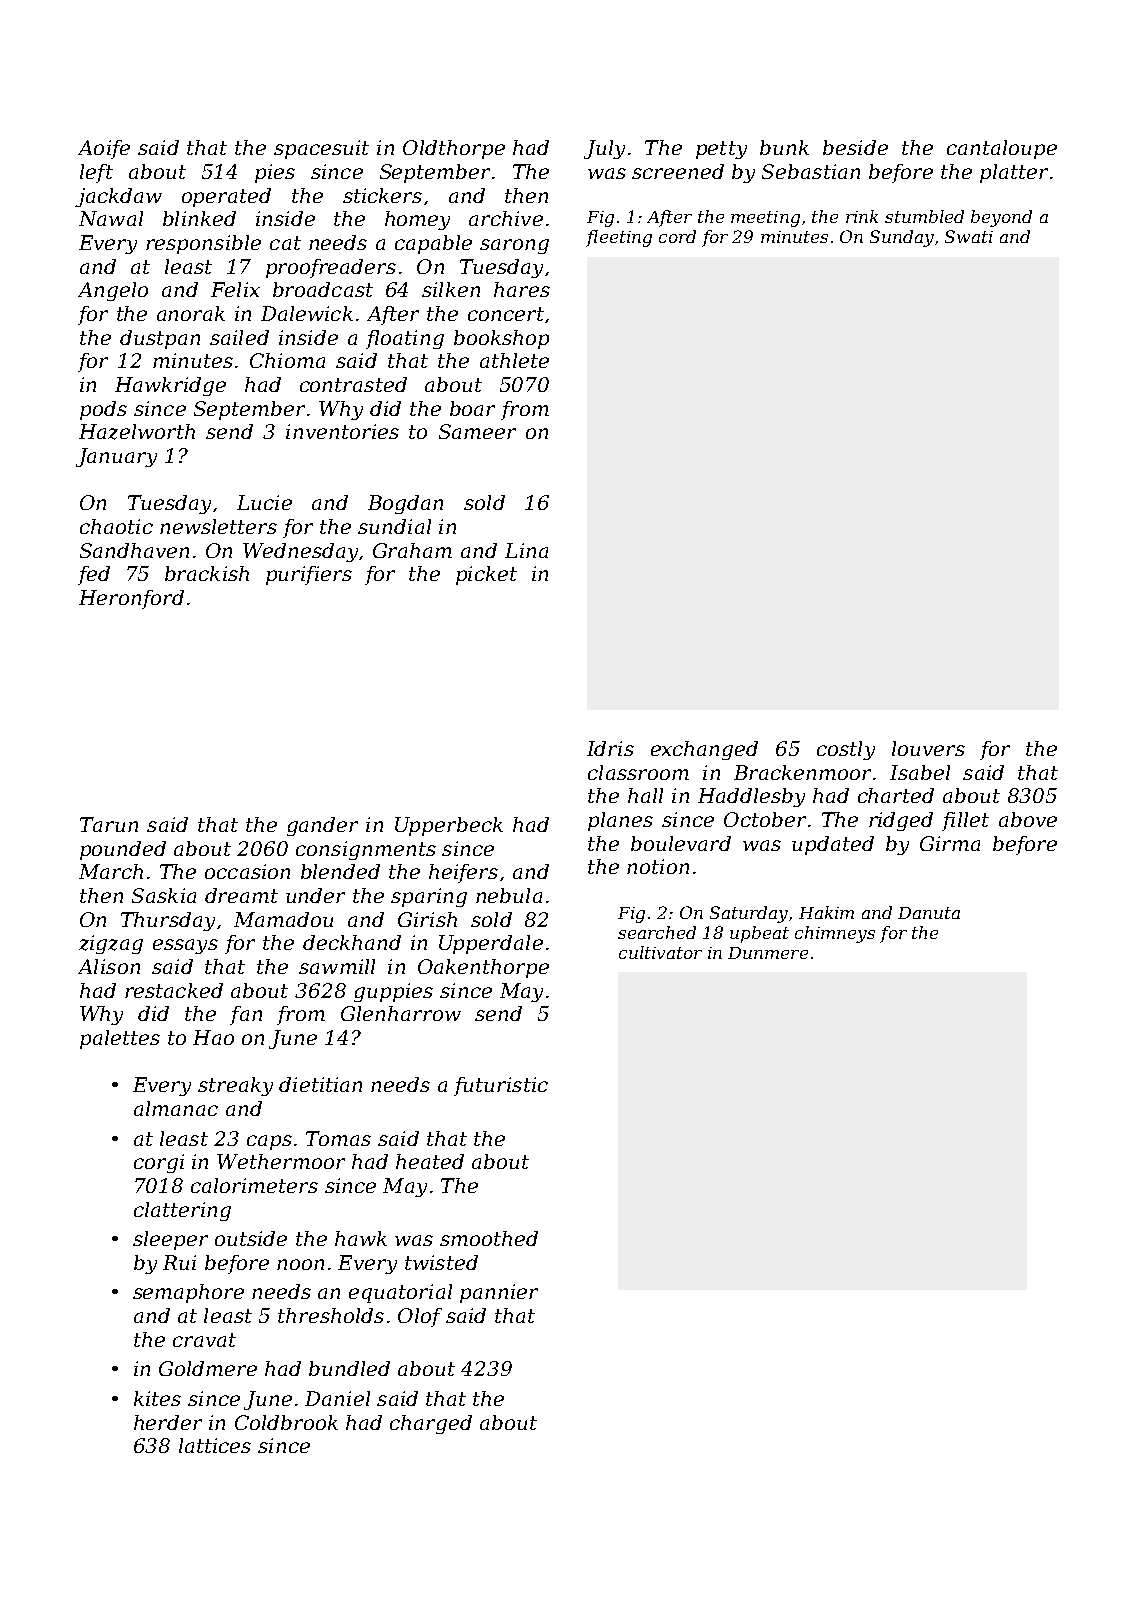 This screenshot has height=1608, width=1137. I want to click on notion, so click(658, 866).
